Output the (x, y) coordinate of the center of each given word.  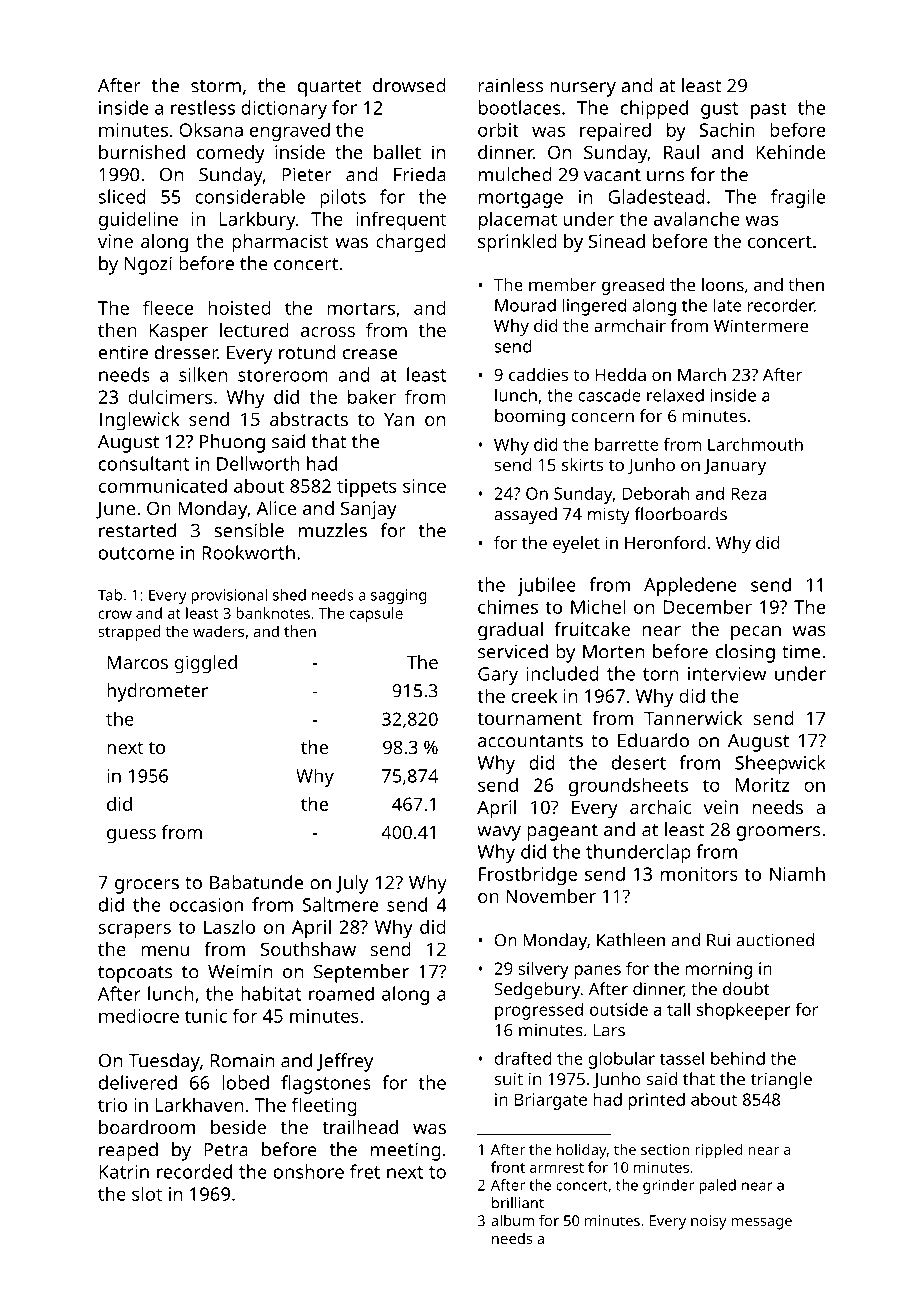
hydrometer (157, 692)
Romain (242, 1060)
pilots (343, 198)
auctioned (775, 940)
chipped (654, 109)
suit (508, 1079)
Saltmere (340, 904)
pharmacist (280, 243)
